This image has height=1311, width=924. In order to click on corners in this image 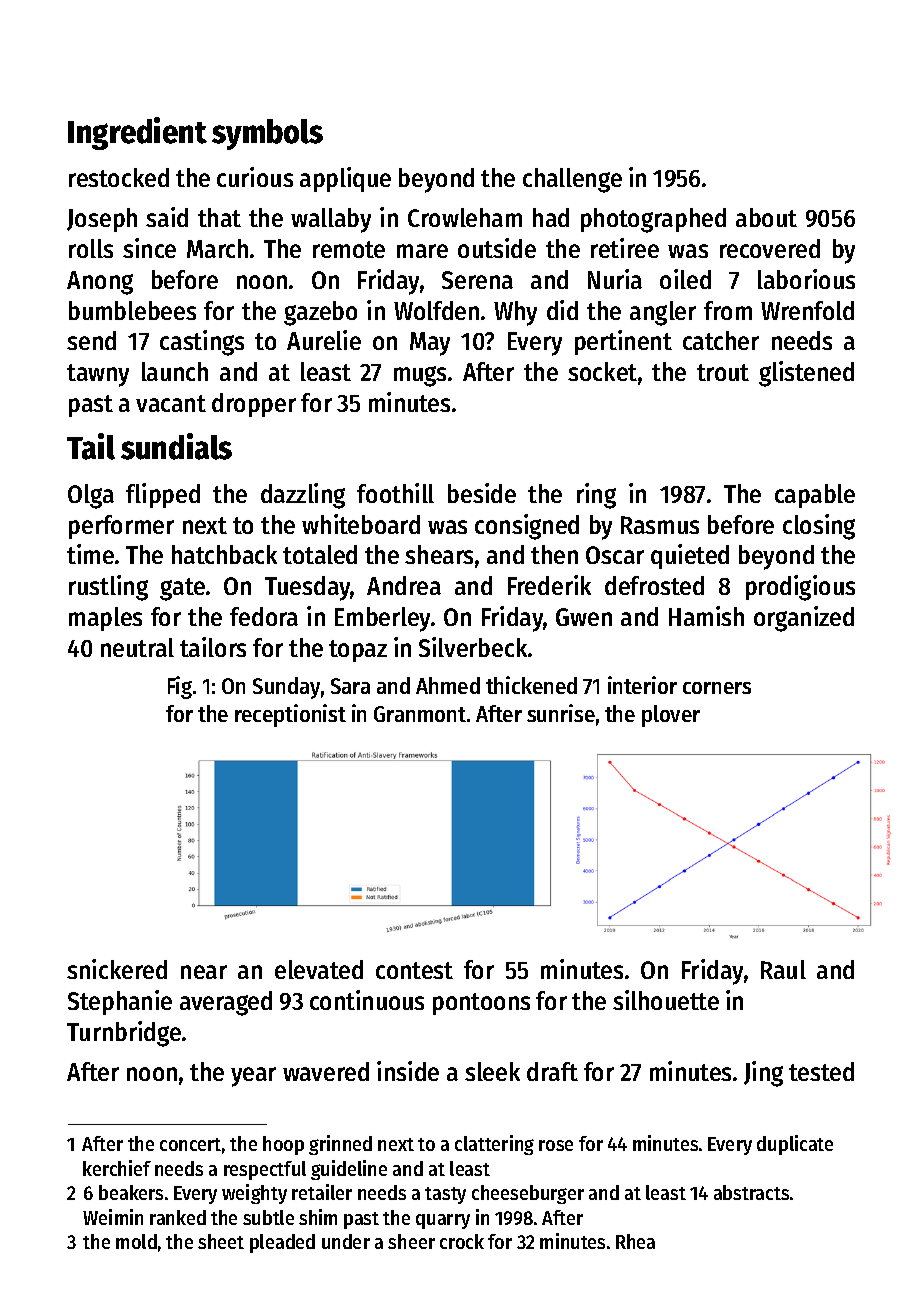, I will do `click(717, 688)`.
